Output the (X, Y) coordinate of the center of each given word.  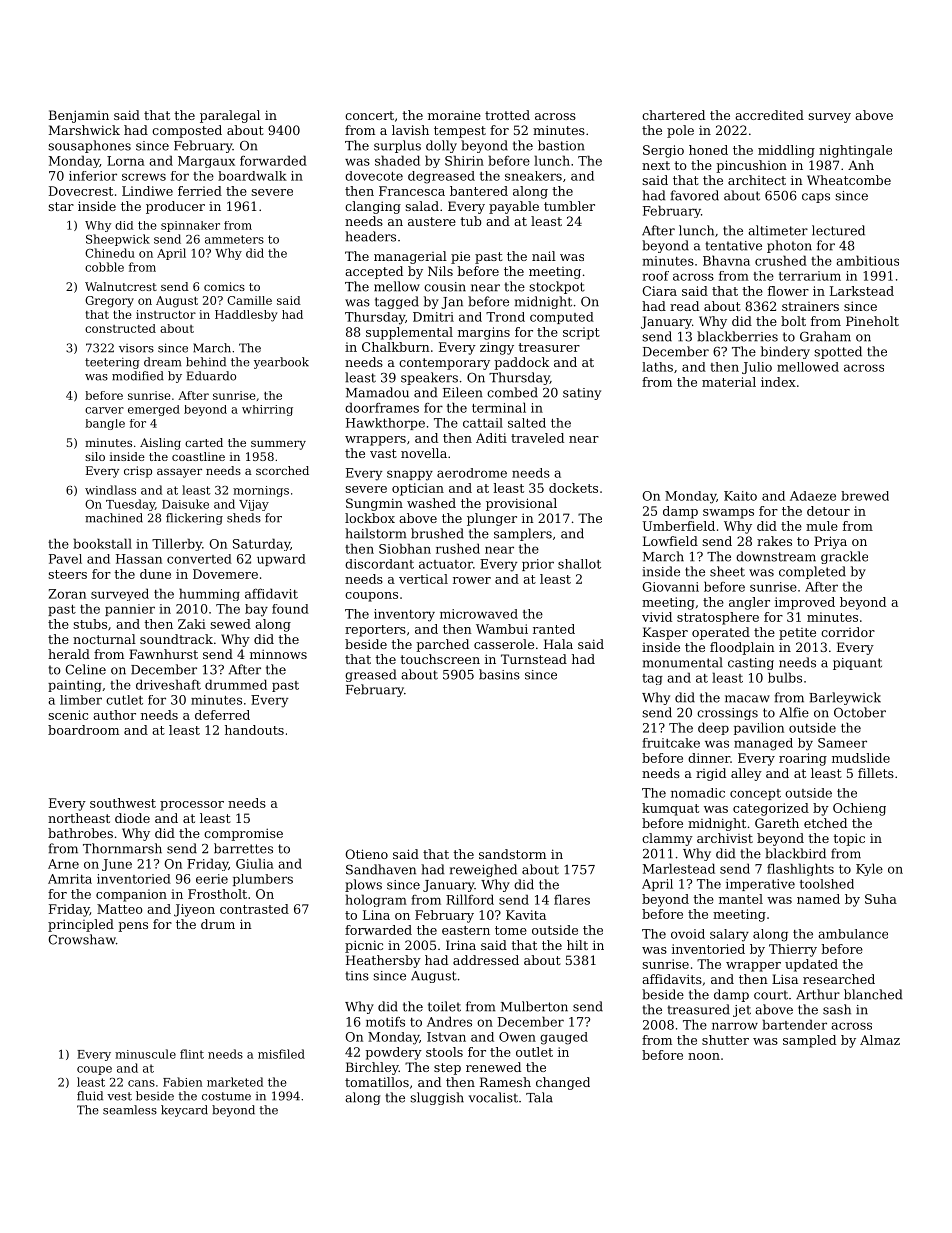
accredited (769, 115)
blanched (873, 994)
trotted (507, 115)
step (447, 1069)
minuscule (145, 1054)
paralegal (230, 116)
